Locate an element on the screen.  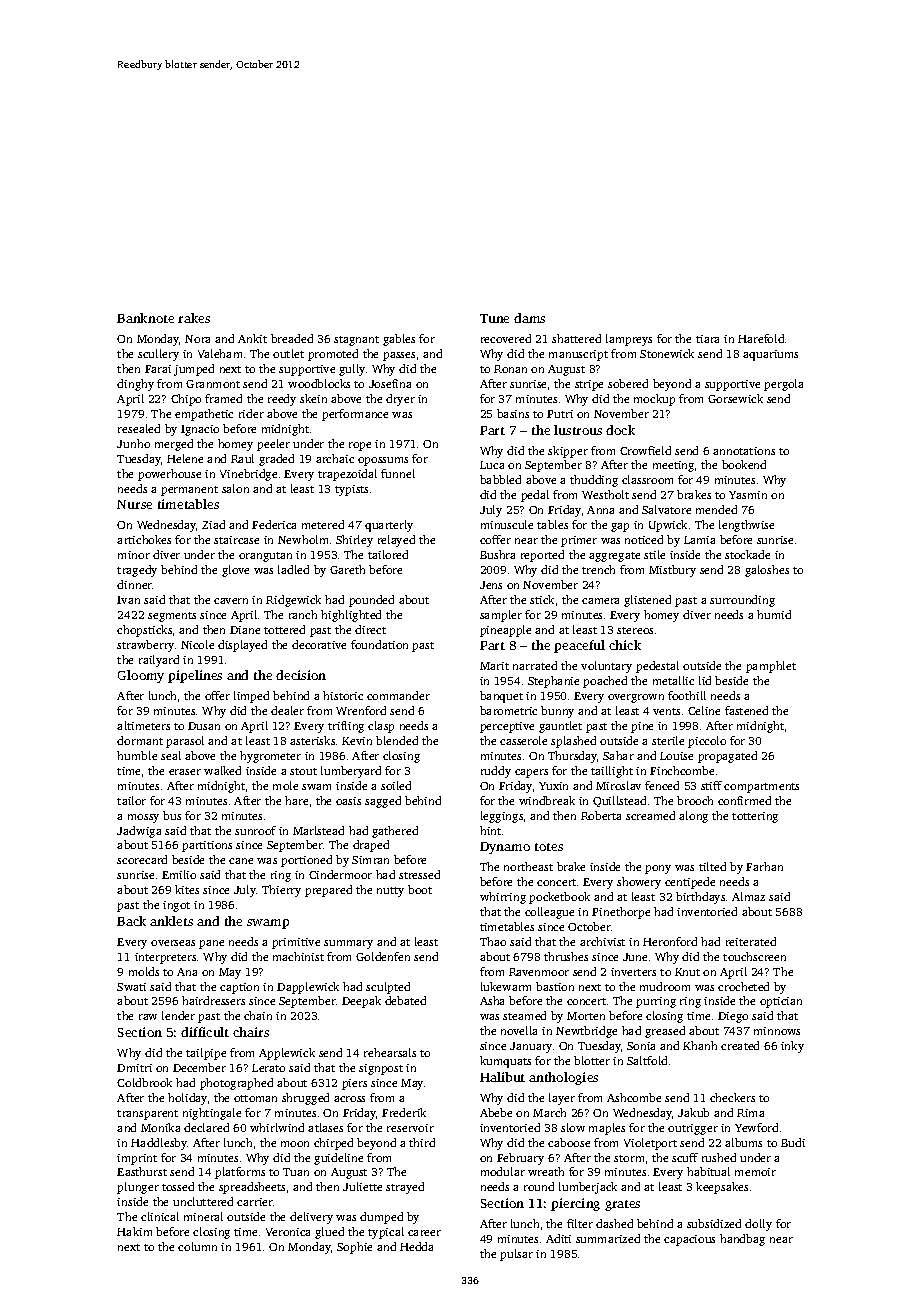
metallic is located at coordinates (673, 680).
